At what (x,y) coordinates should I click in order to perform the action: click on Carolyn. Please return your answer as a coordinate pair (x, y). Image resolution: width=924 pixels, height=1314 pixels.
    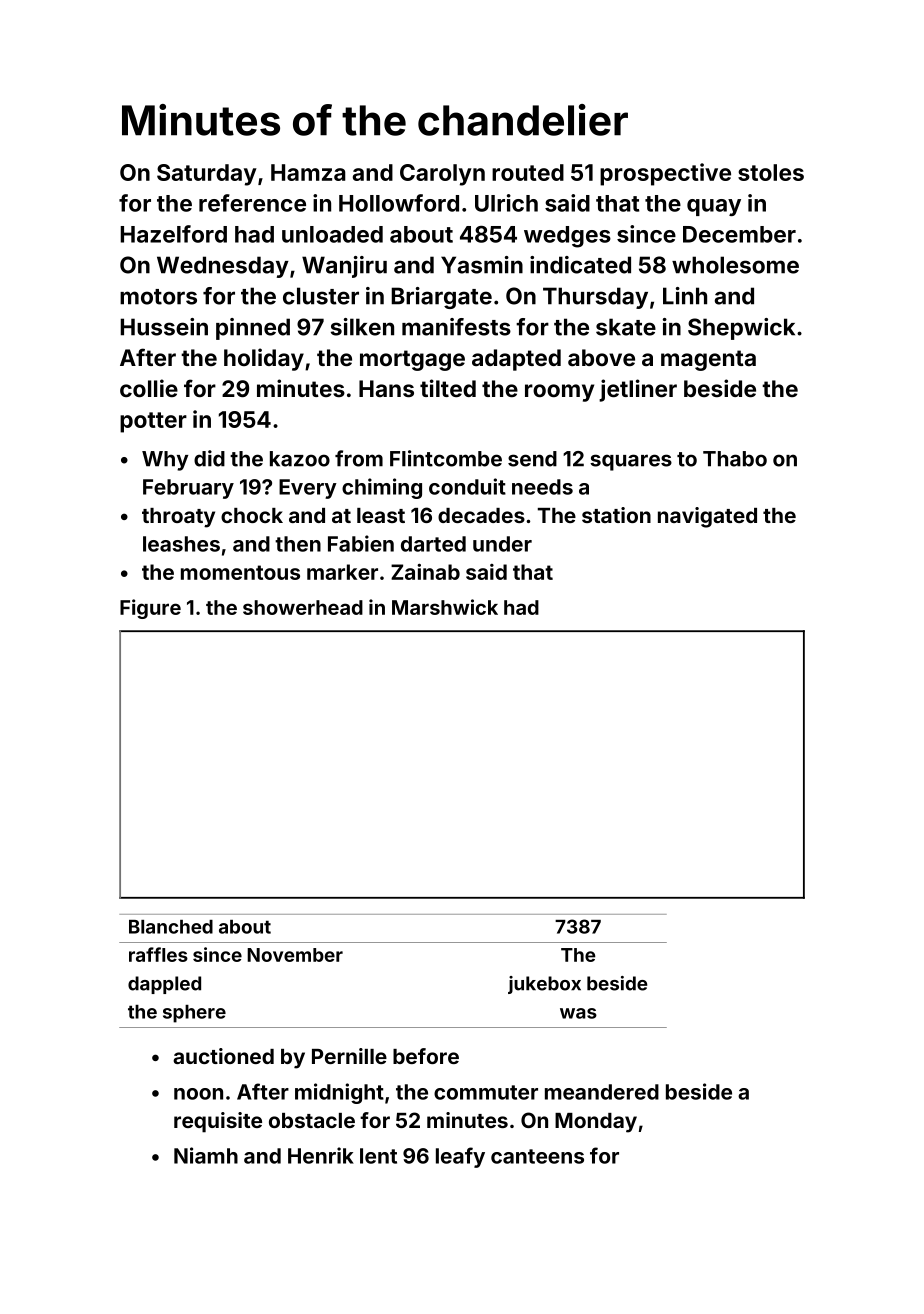
    Looking at the image, I should click on (442, 175).
